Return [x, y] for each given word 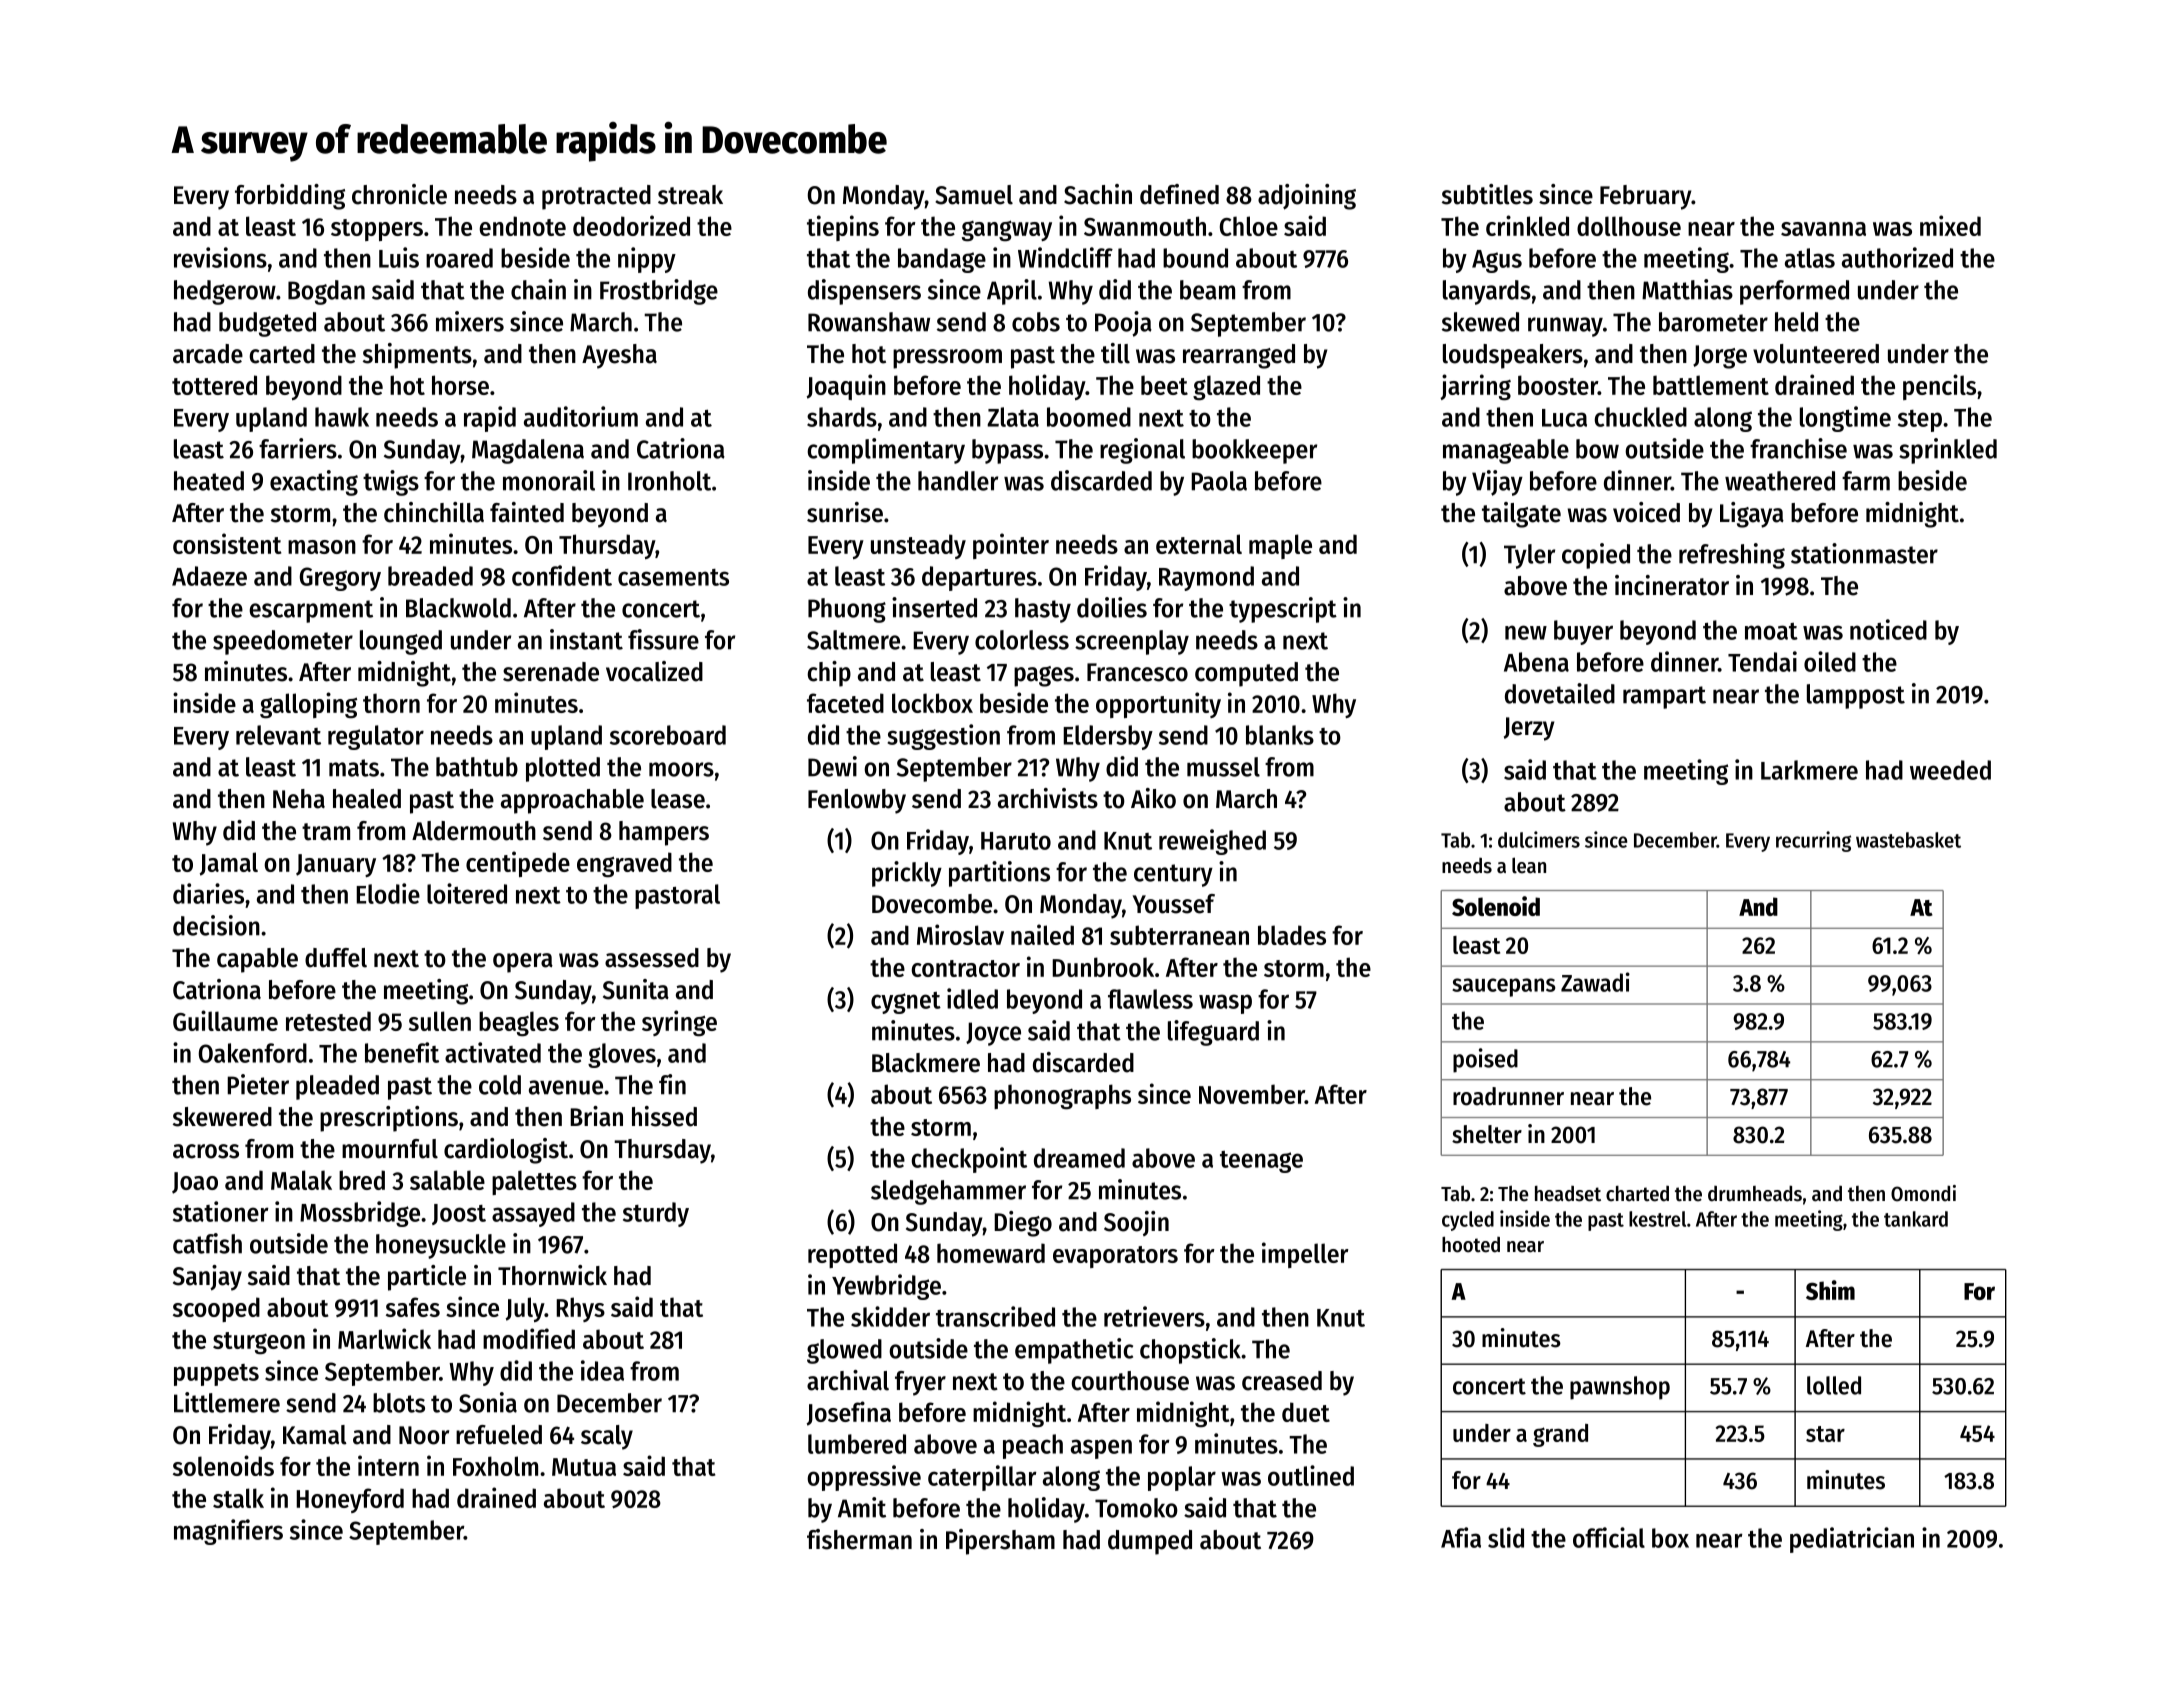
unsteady [918, 546]
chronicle [399, 194]
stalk [238, 1498]
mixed [1950, 225]
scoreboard [668, 735]
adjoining [1307, 197]
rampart [1664, 697]
